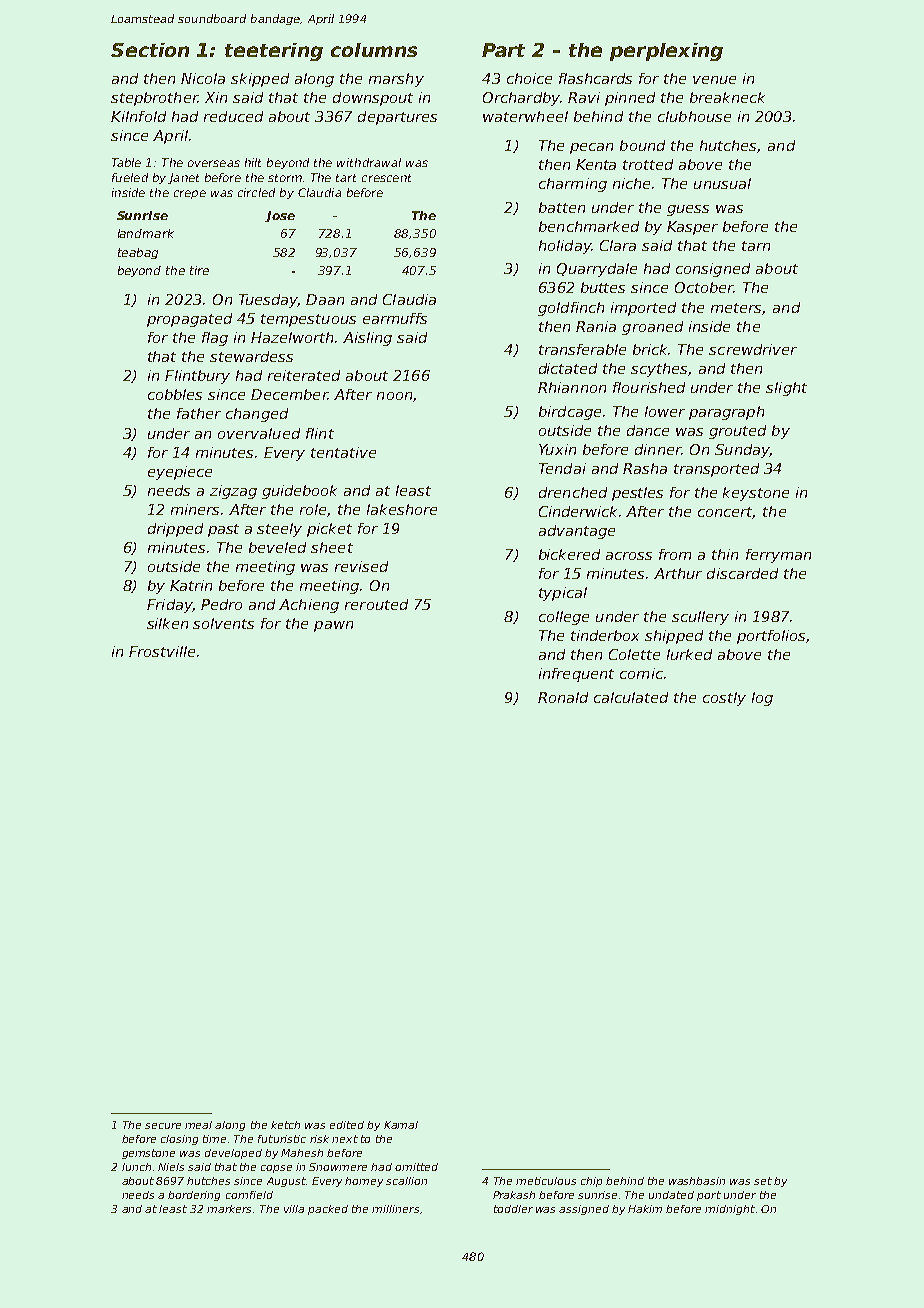 Image resolution: width=924 pixels, height=1308 pixels. I want to click on cornfield, so click(249, 1195).
